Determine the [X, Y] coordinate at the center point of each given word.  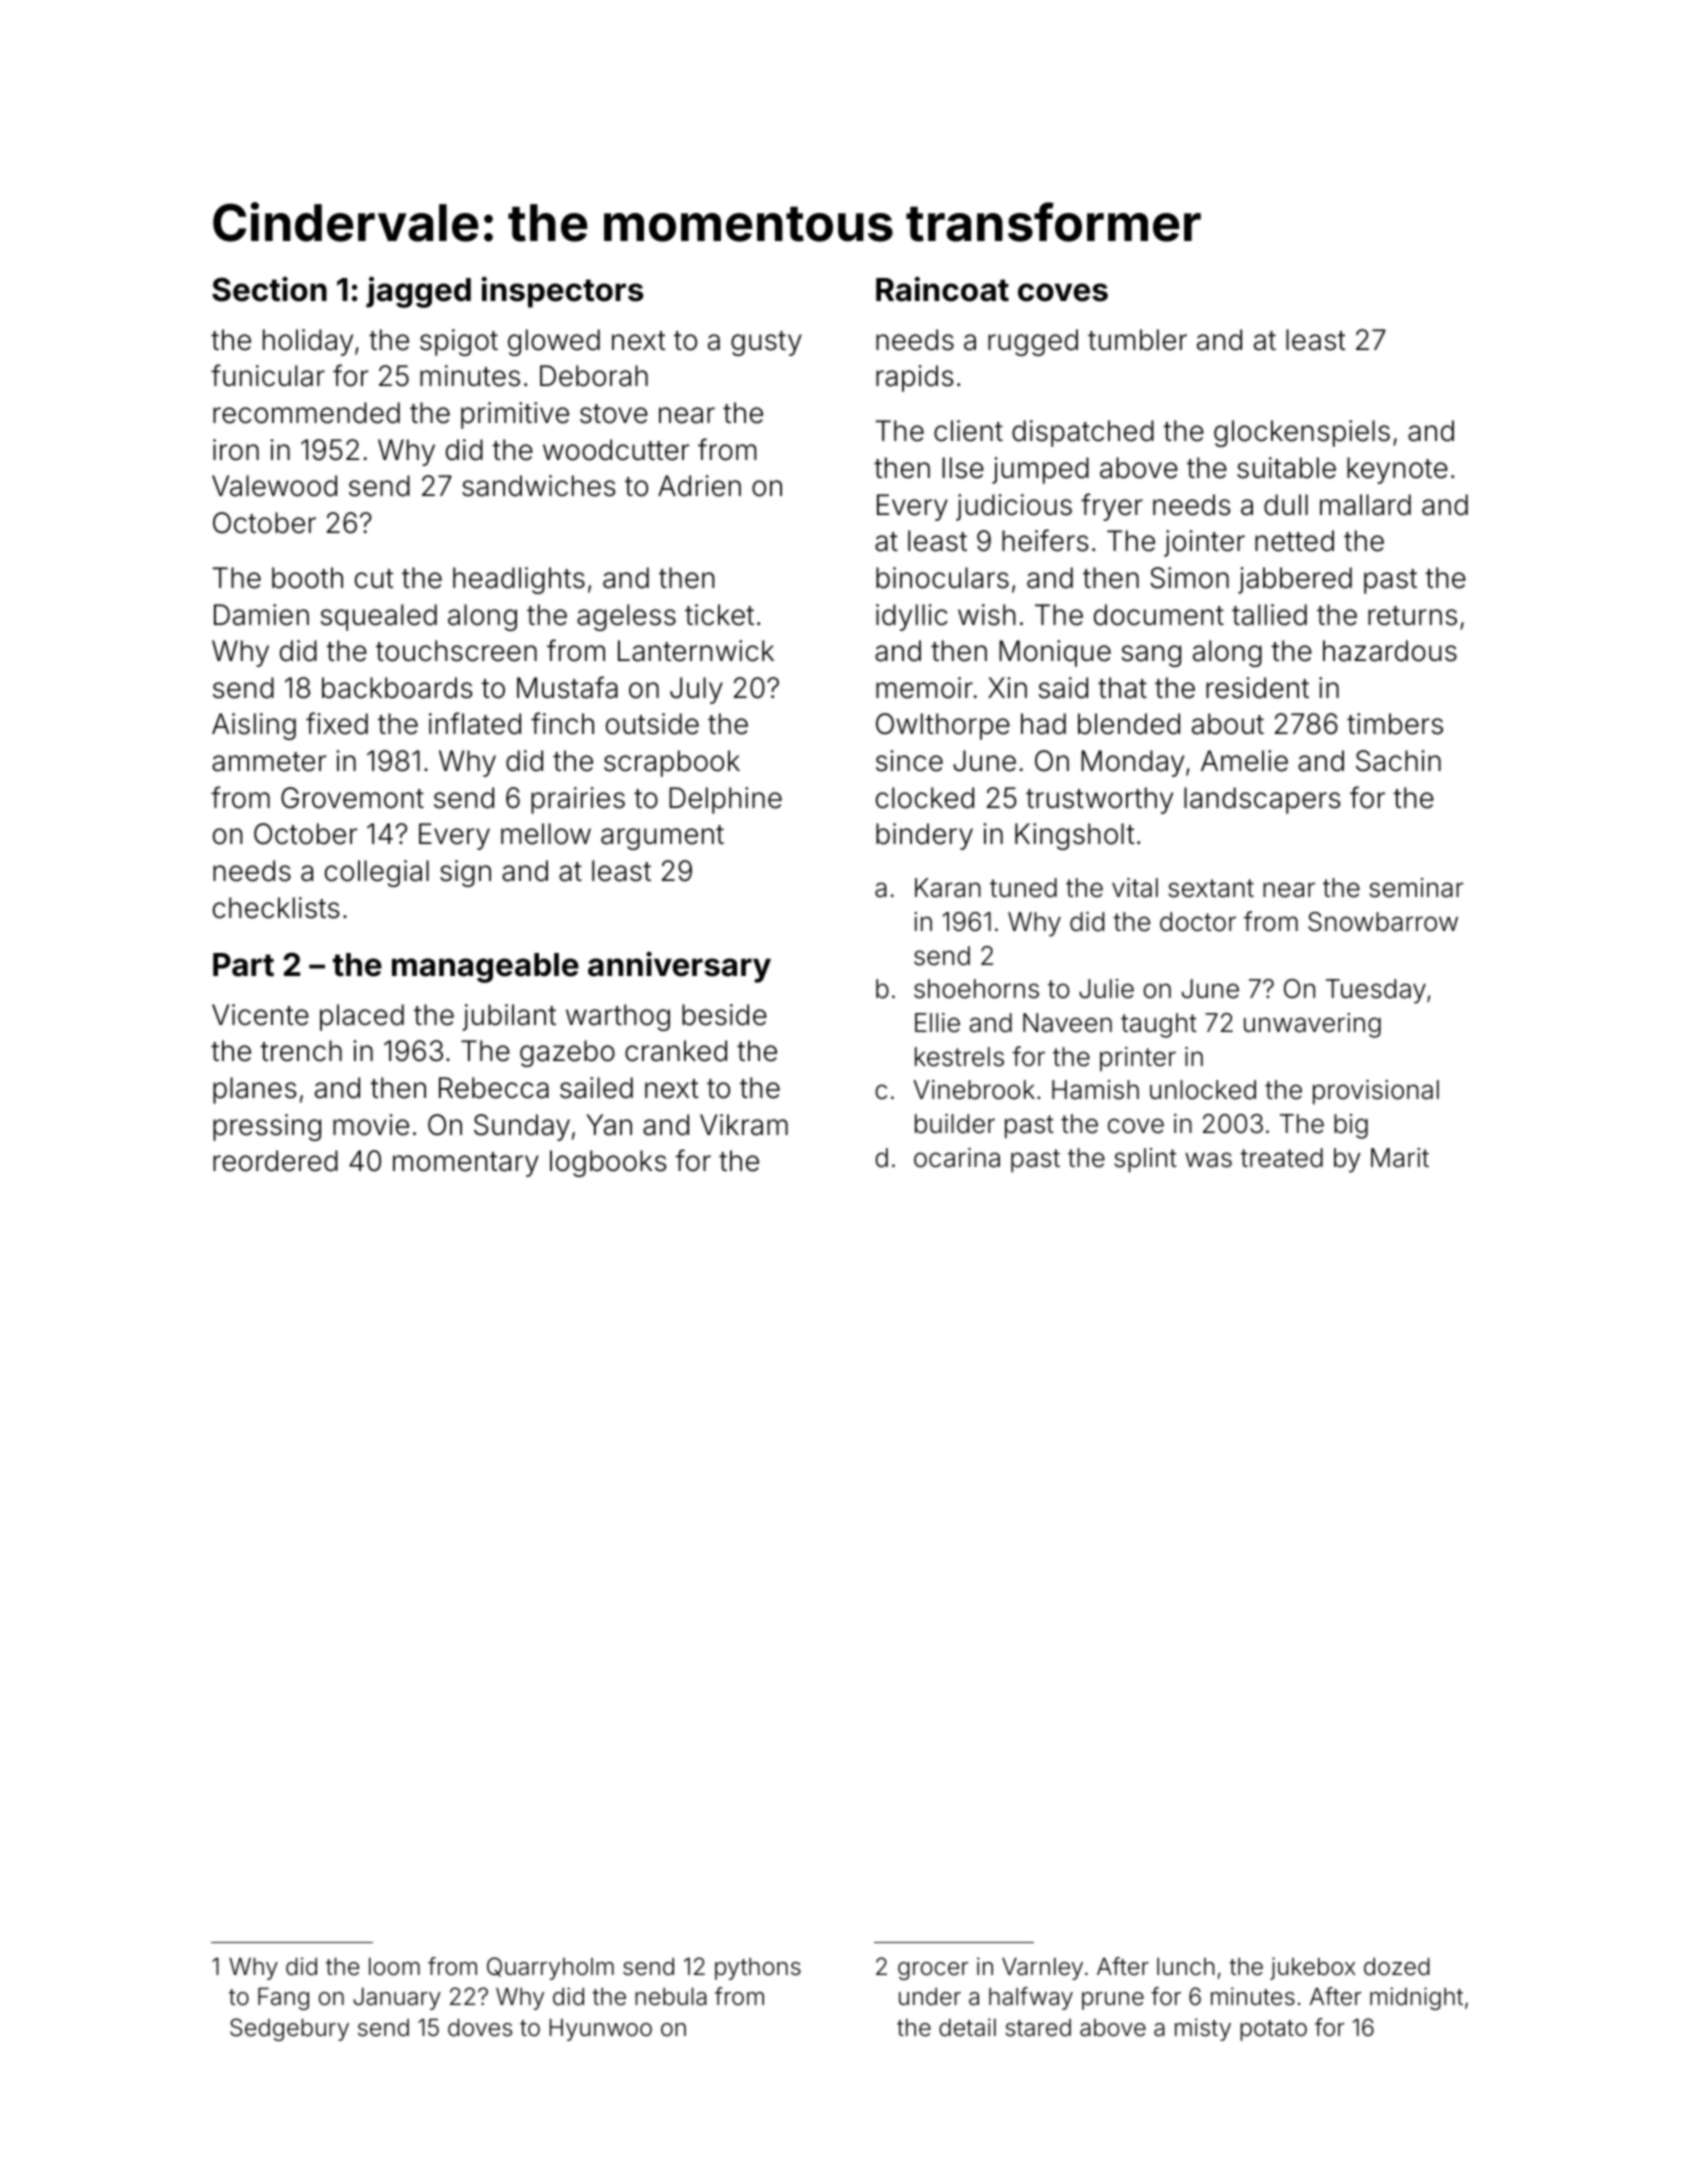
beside [724, 1015]
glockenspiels [1302, 433]
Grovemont [352, 798]
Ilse [963, 468]
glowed [554, 342]
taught [1159, 1025]
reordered [275, 1161]
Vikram [744, 1125]
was [1208, 1160]
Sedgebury [289, 2029]
